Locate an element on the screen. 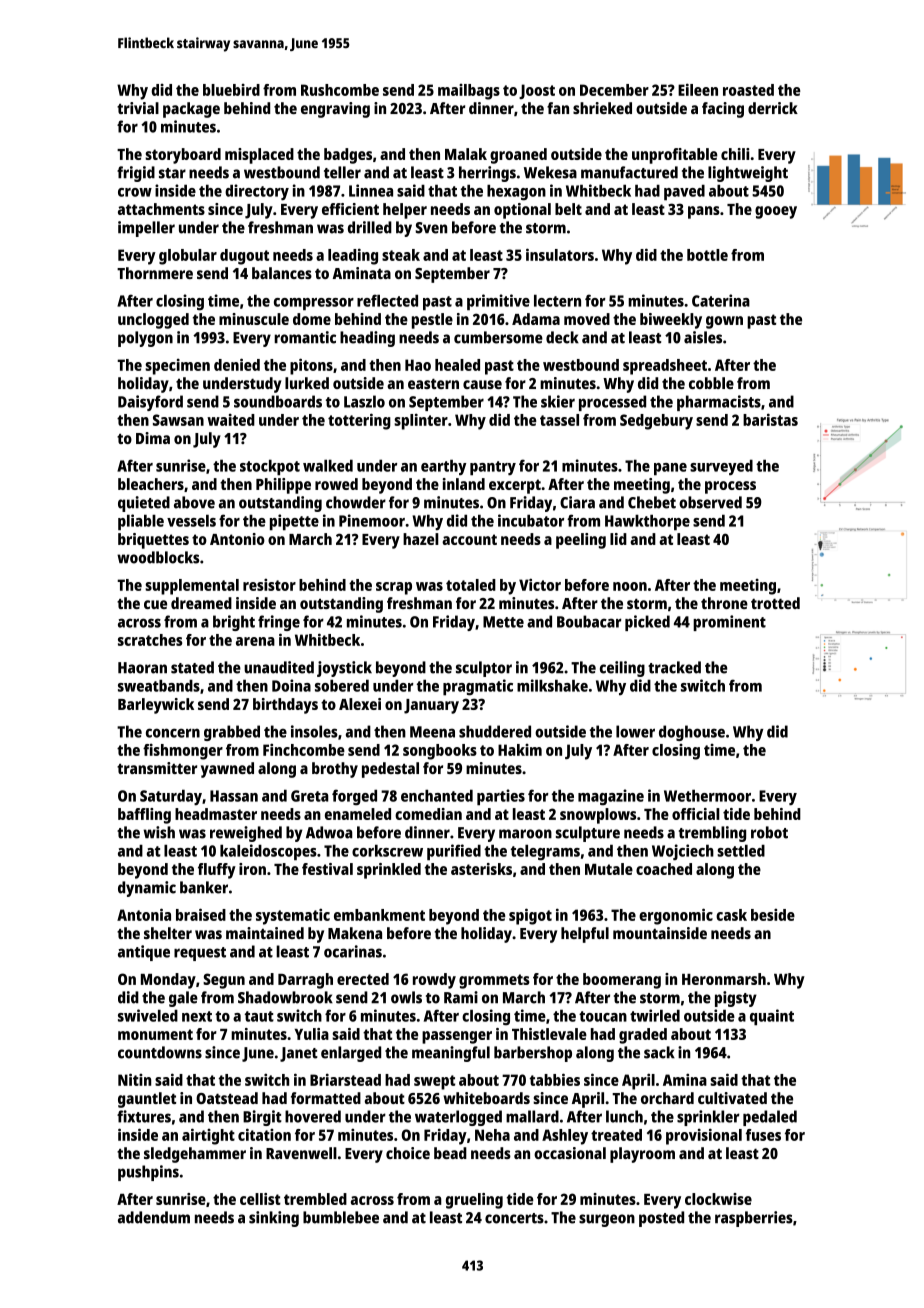  dynamic is located at coordinates (147, 889).
